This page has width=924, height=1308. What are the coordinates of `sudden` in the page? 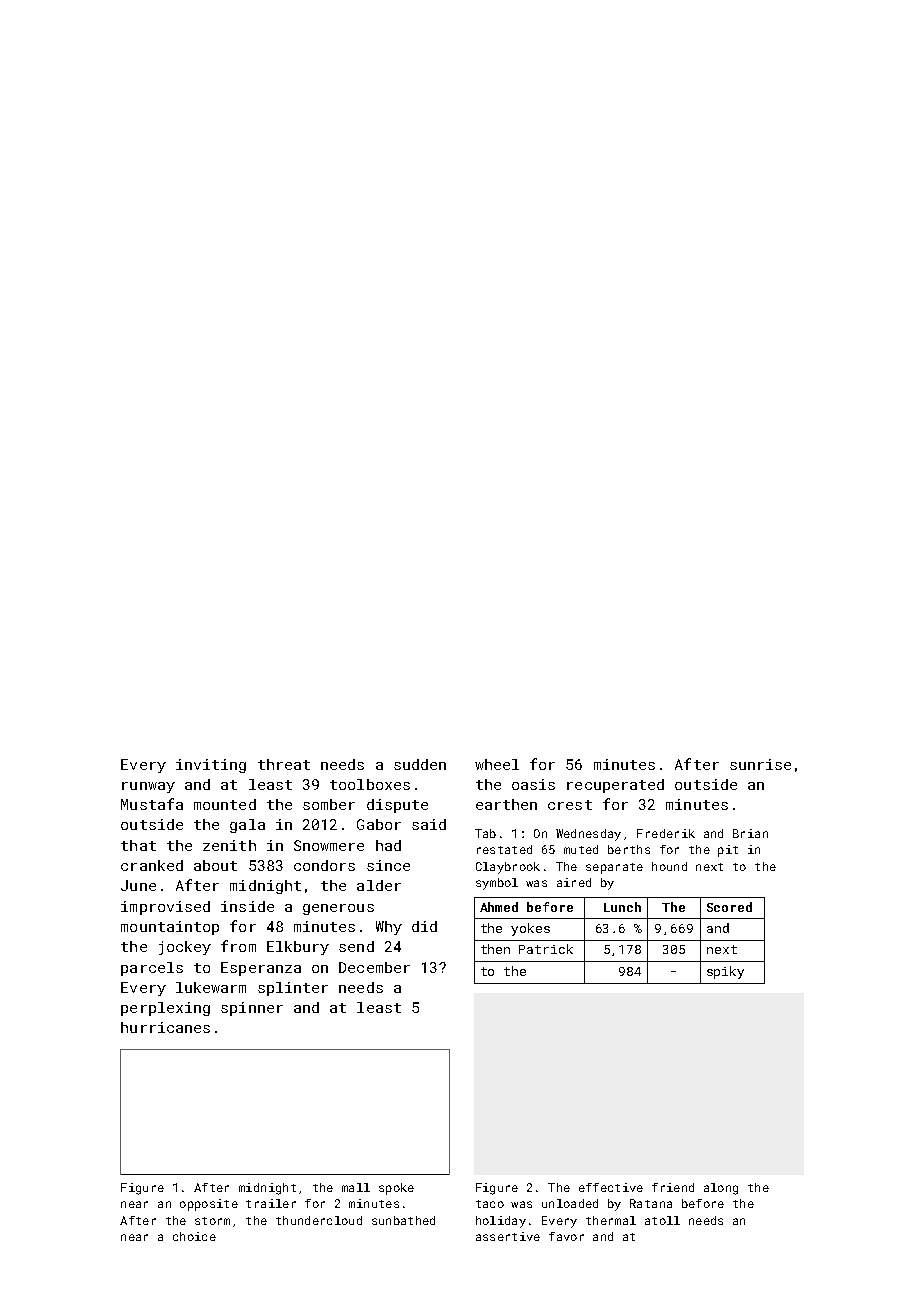 It's located at (420, 764).
